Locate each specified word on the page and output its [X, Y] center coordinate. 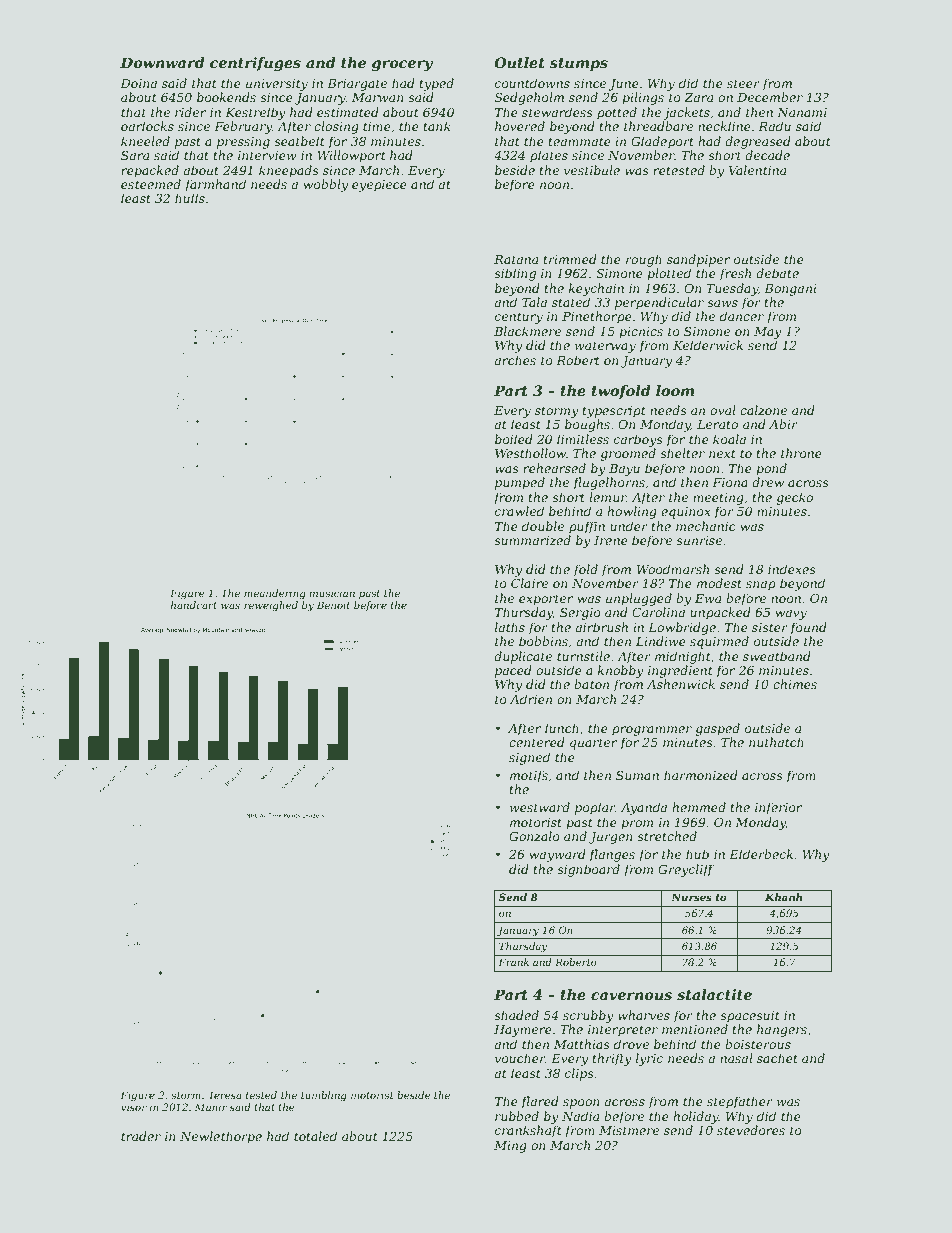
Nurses [691, 897]
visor [134, 1107]
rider [190, 112]
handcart [194, 605]
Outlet [519, 62]
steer [743, 83]
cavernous [631, 996]
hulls [190, 198]
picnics [641, 333]
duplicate [523, 657]
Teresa [225, 1095]
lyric [649, 1059]
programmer [652, 731]
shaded [516, 1015]
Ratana [516, 259]
